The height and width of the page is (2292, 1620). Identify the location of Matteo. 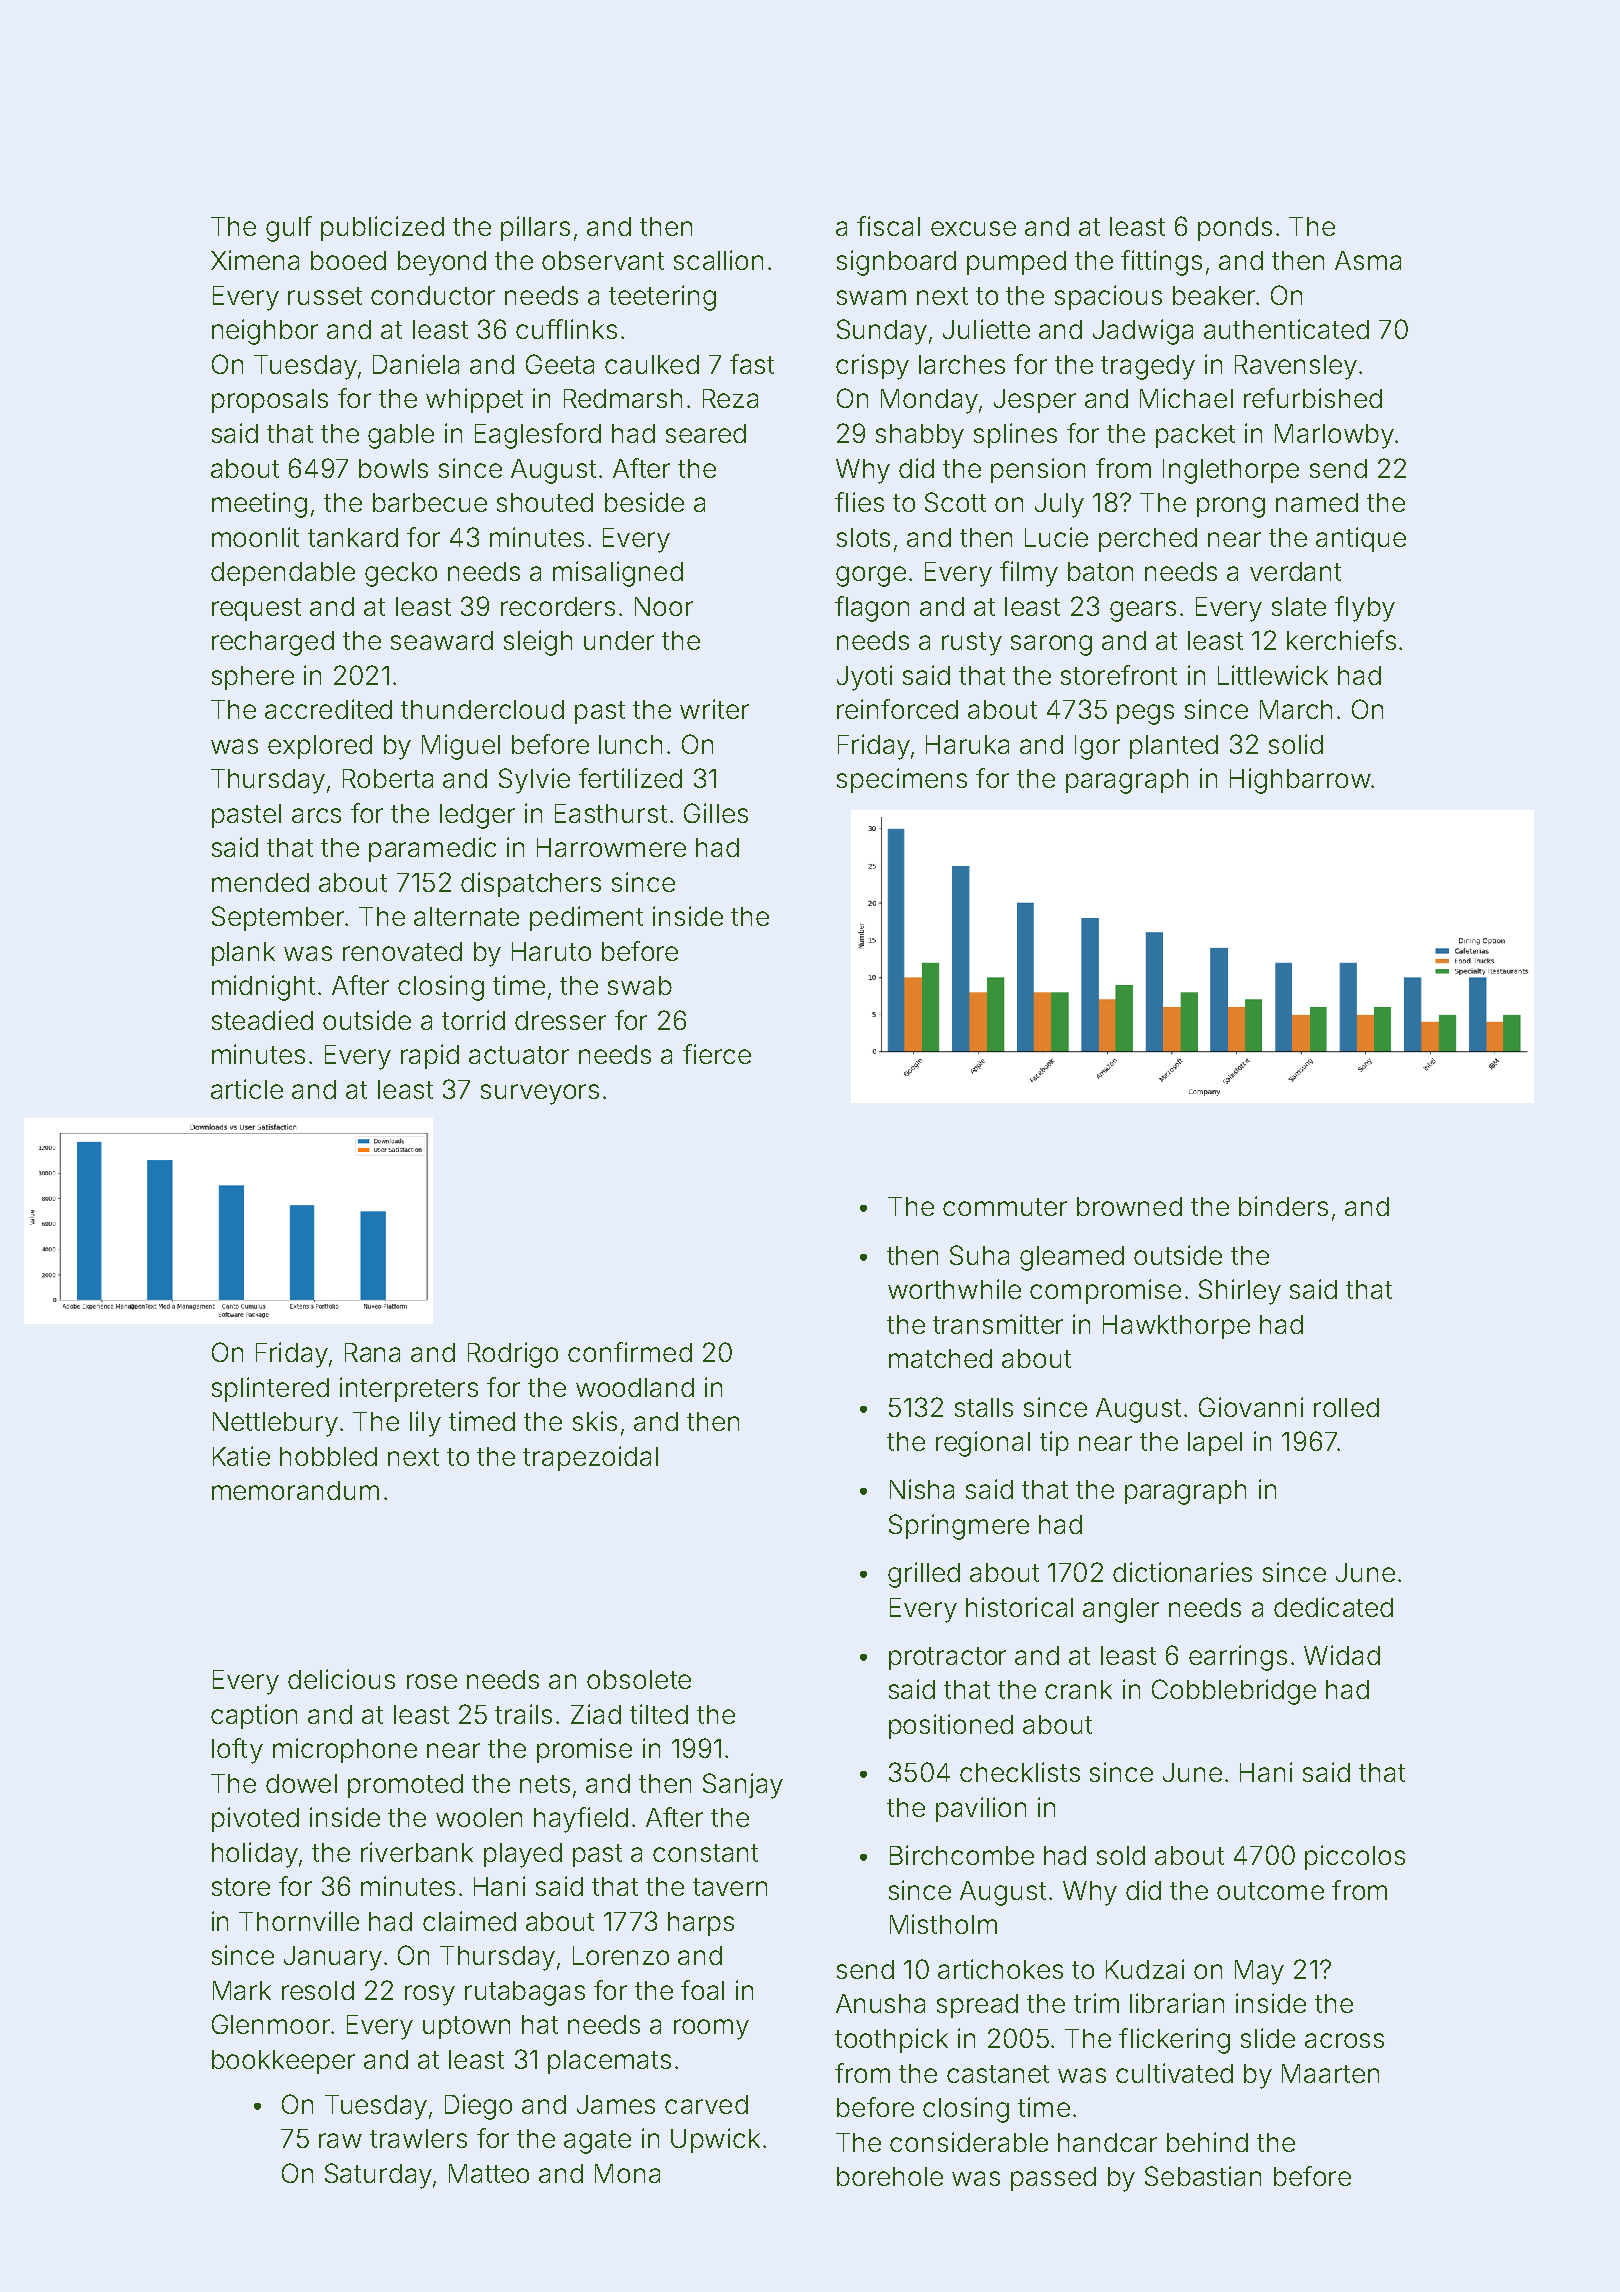
(489, 2173).
